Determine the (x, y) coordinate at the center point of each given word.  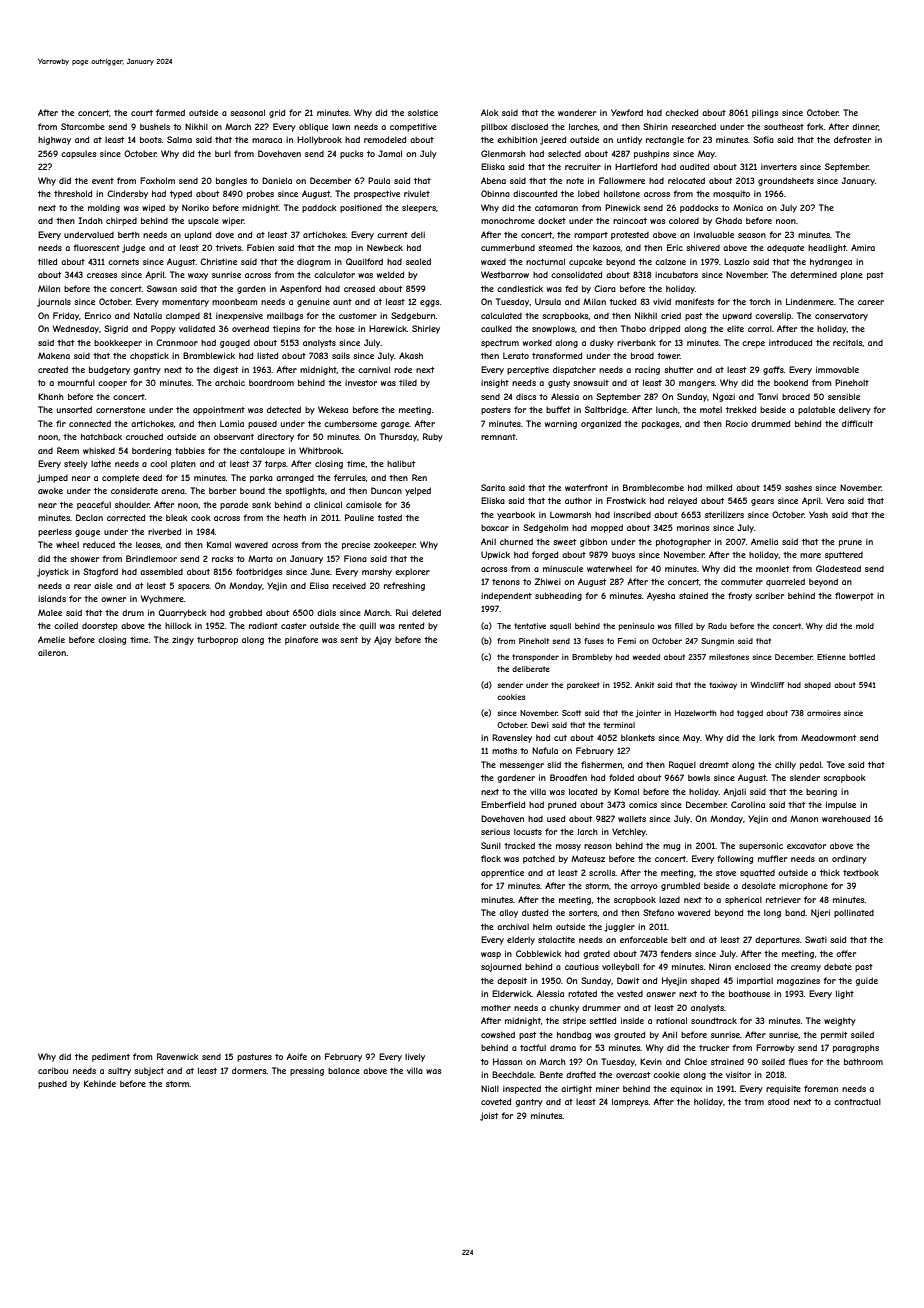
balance (344, 1071)
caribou (53, 1070)
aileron (52, 653)
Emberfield (503, 804)
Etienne (831, 657)
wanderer (577, 112)
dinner (865, 127)
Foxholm (157, 180)
